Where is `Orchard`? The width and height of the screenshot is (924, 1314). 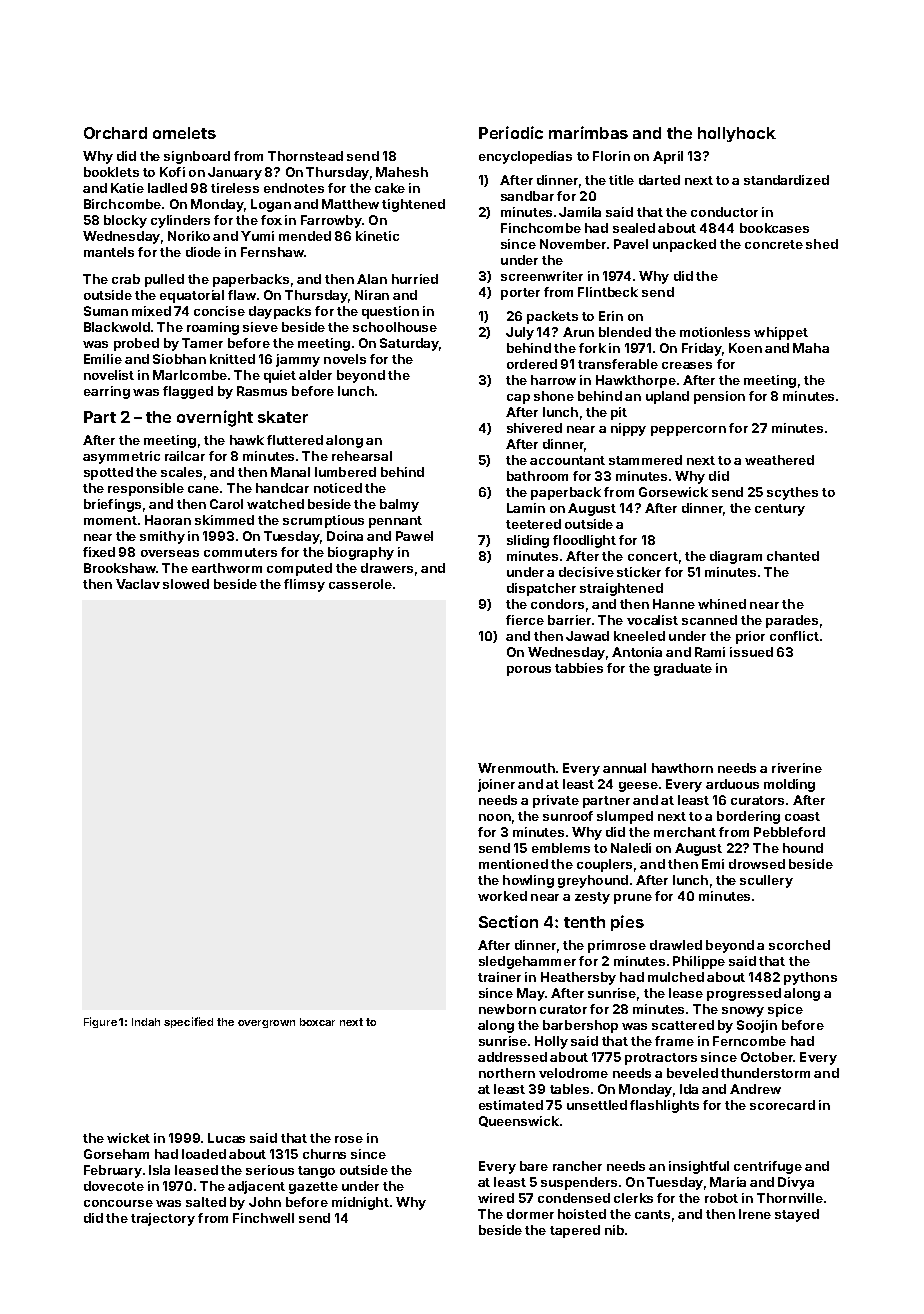
Orchard is located at coordinates (115, 133).
